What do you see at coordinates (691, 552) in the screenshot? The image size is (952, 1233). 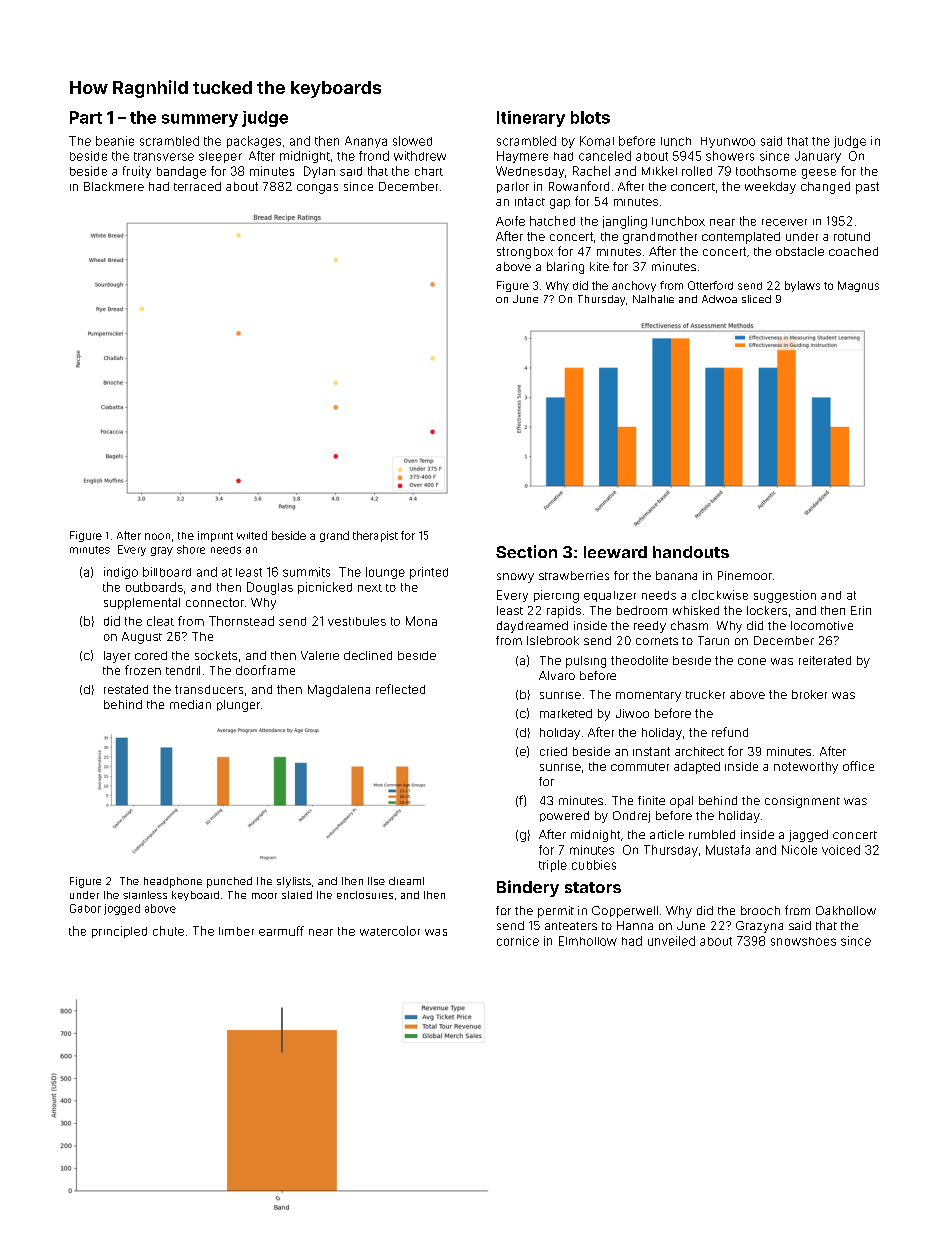 I see `handouts` at bounding box center [691, 552].
